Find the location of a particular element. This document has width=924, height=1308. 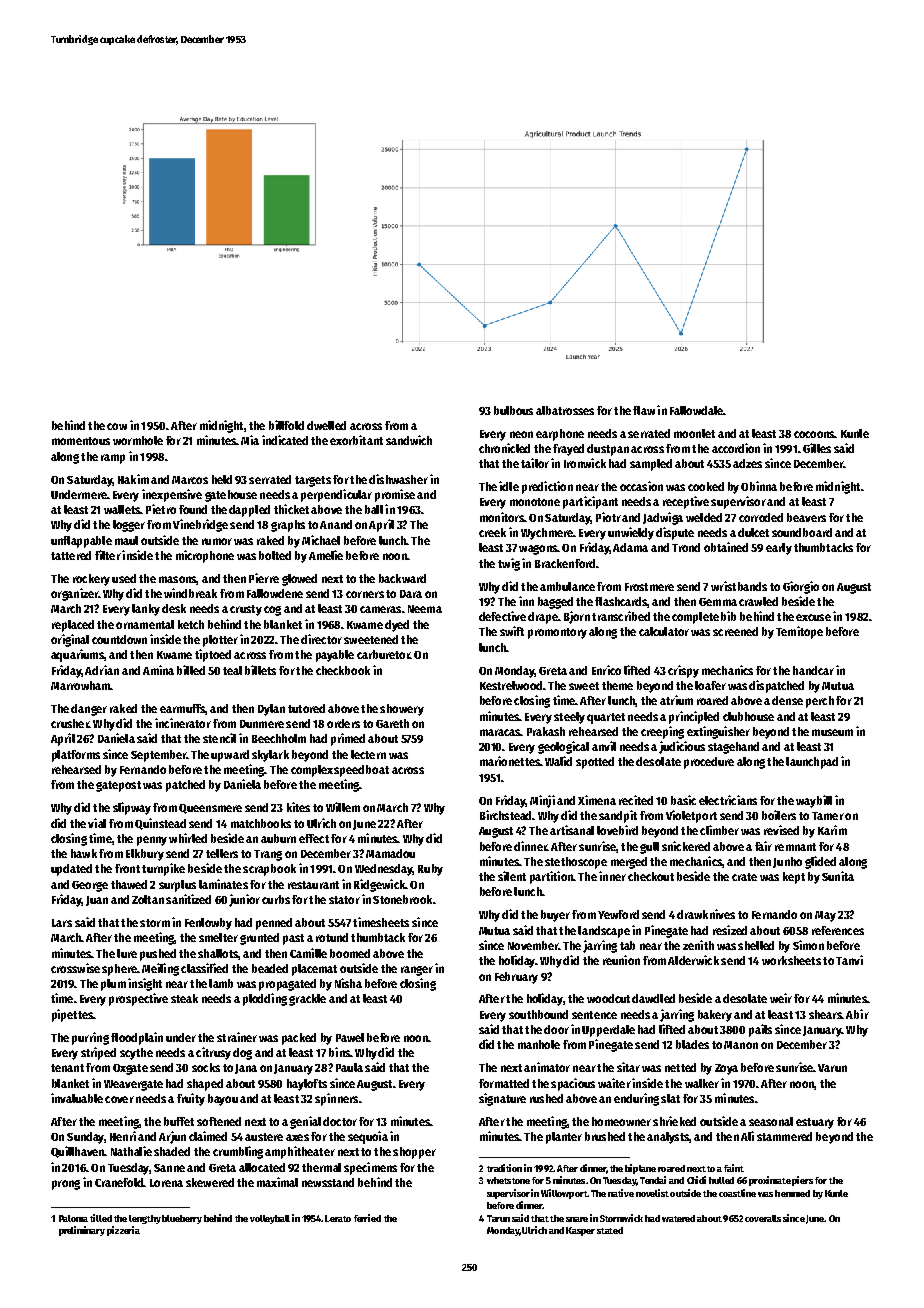

original is located at coordinates (70, 640).
